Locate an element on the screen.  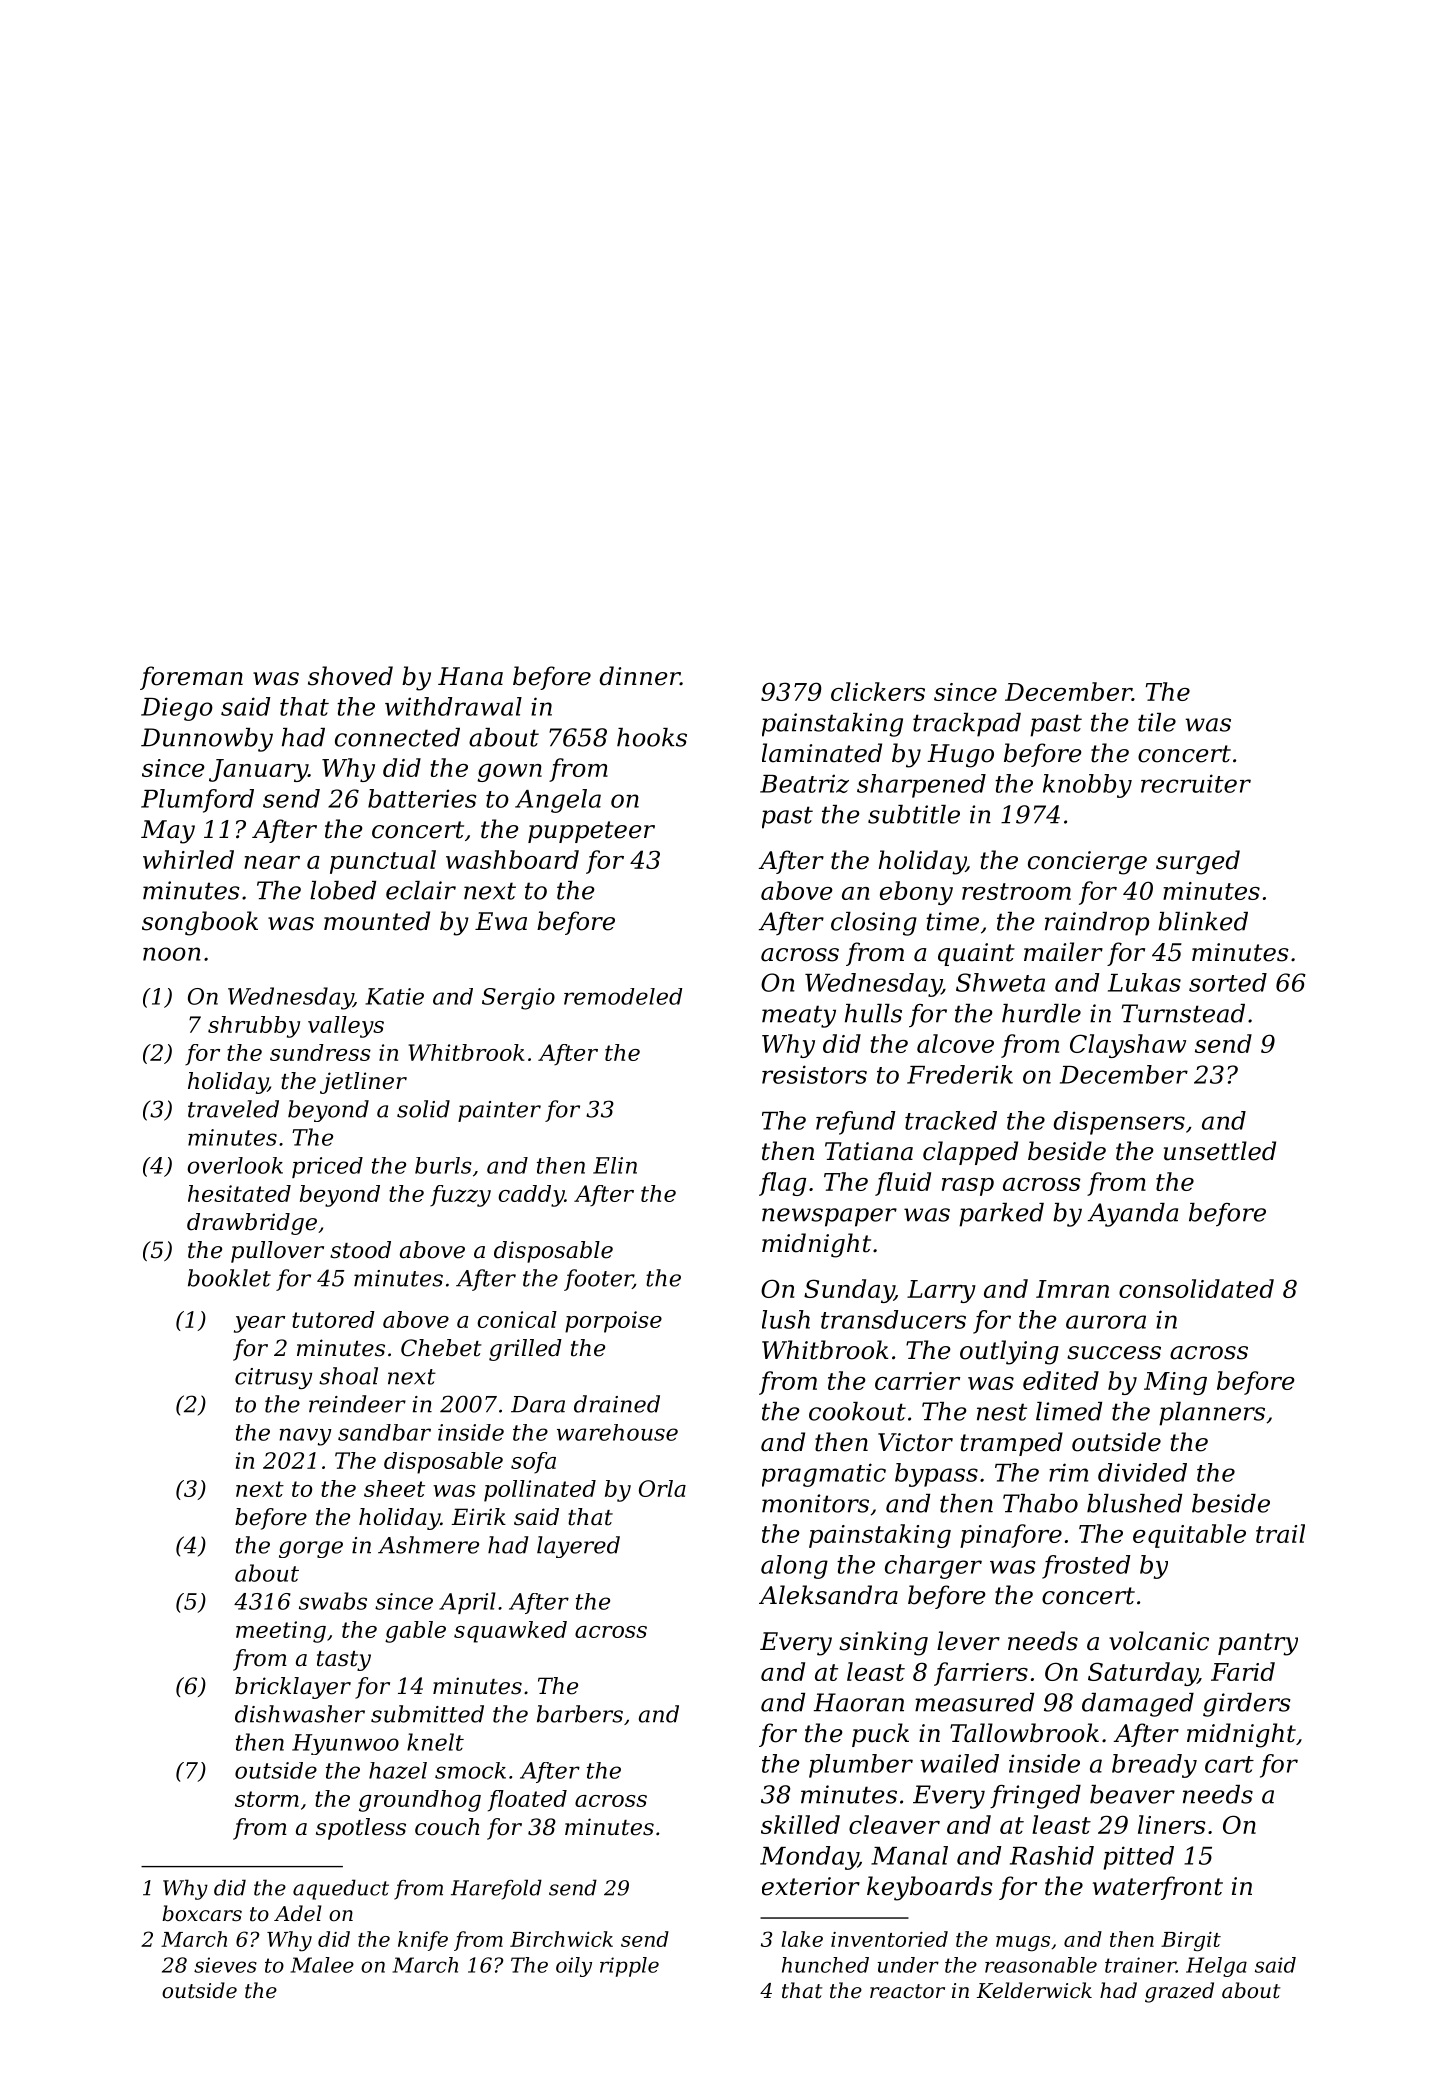
hazel is located at coordinates (398, 1770).
